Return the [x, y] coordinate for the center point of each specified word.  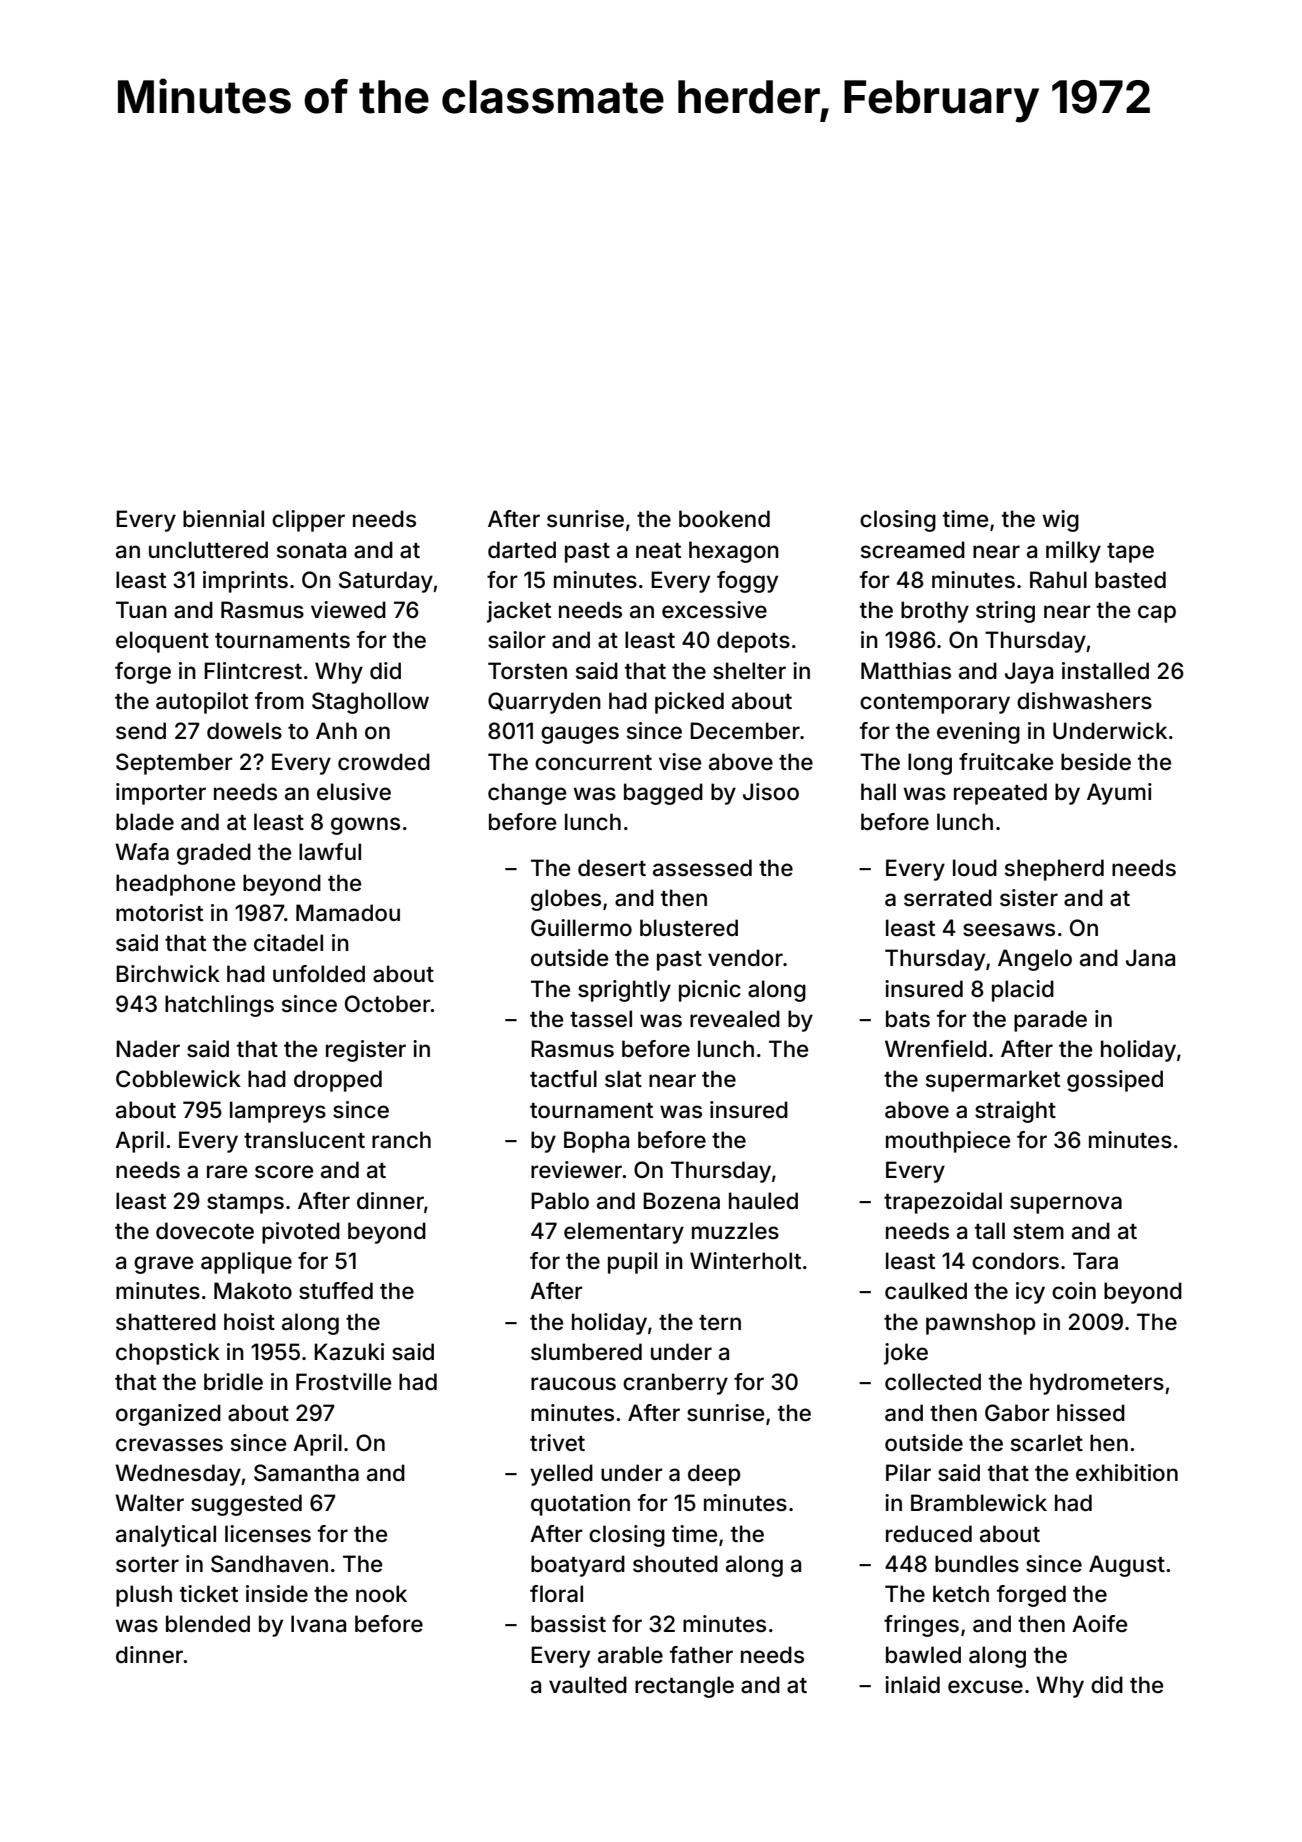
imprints [245, 582]
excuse [985, 1687]
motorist [159, 913]
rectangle [684, 1687]
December [745, 730]
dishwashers [1084, 701]
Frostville [343, 1382]
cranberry [675, 1384]
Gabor [1017, 1413]
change [527, 794]
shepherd [1054, 870]
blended [208, 1623]
